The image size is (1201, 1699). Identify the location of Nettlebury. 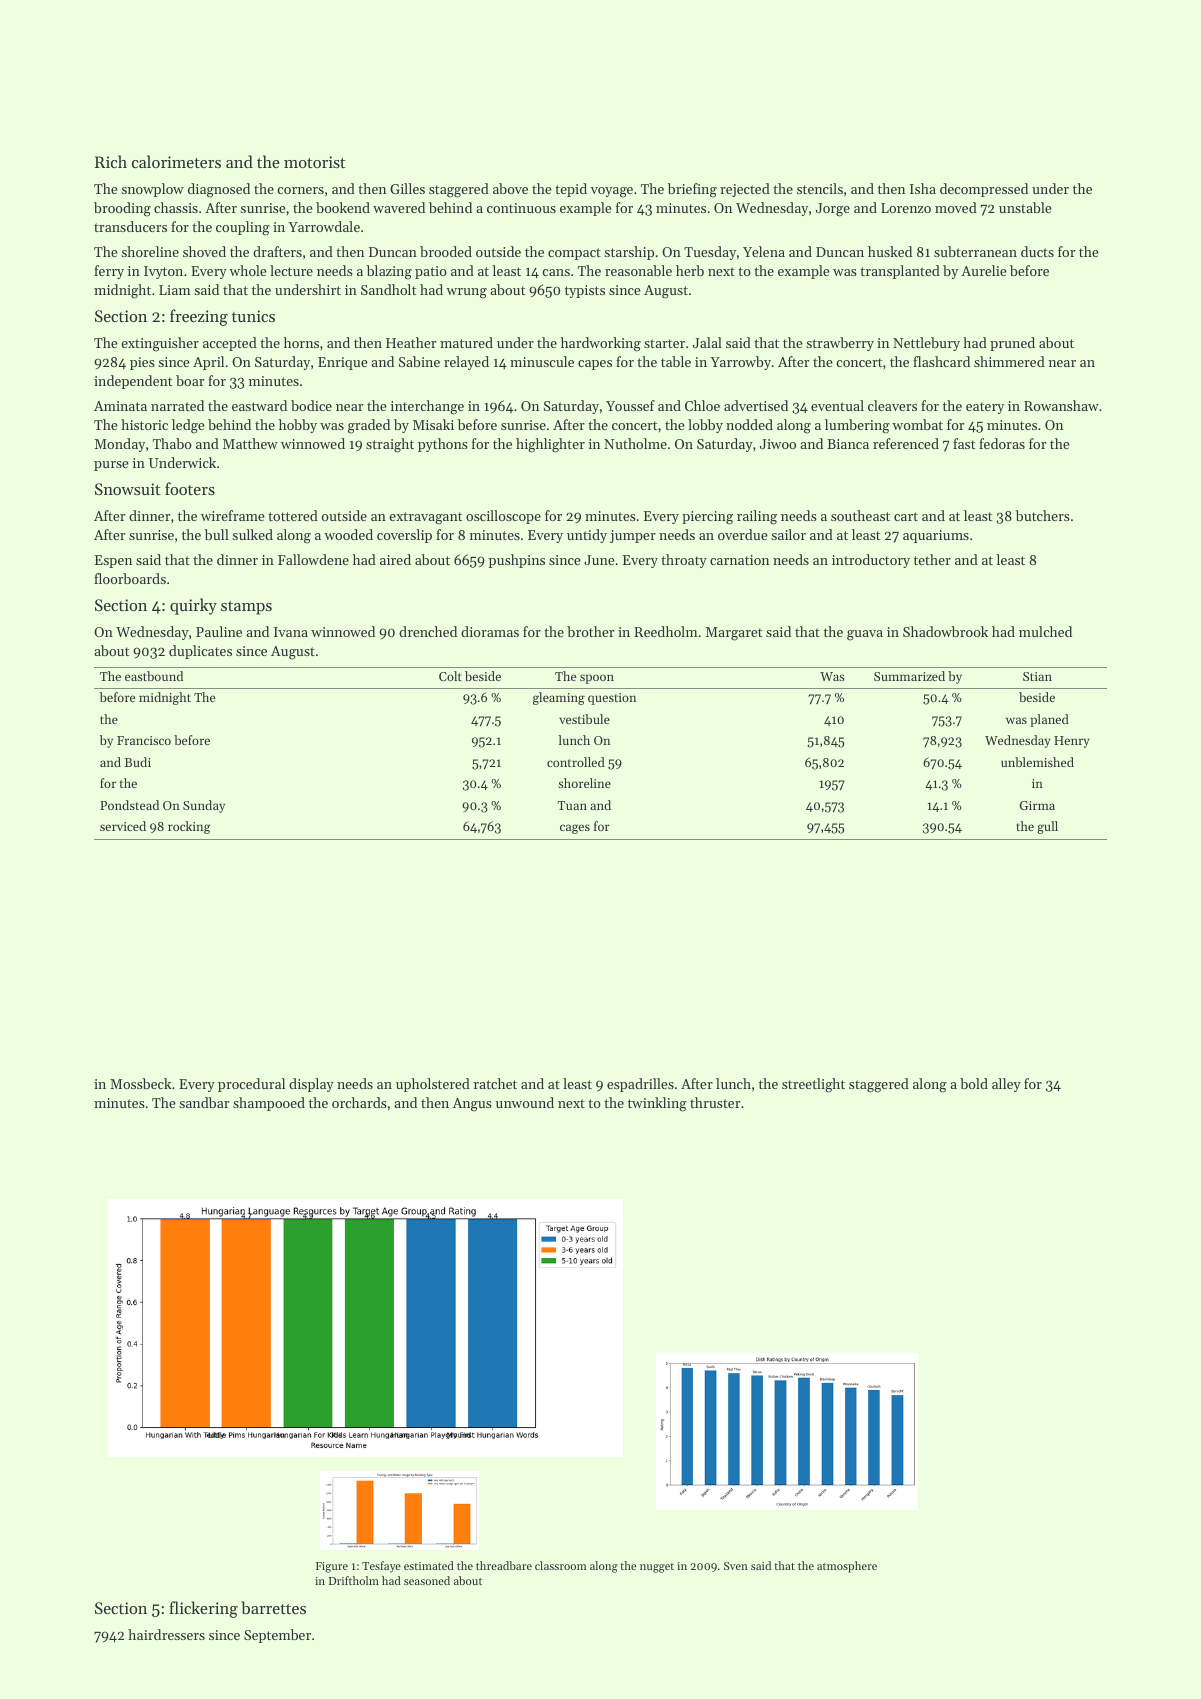
(926, 344).
